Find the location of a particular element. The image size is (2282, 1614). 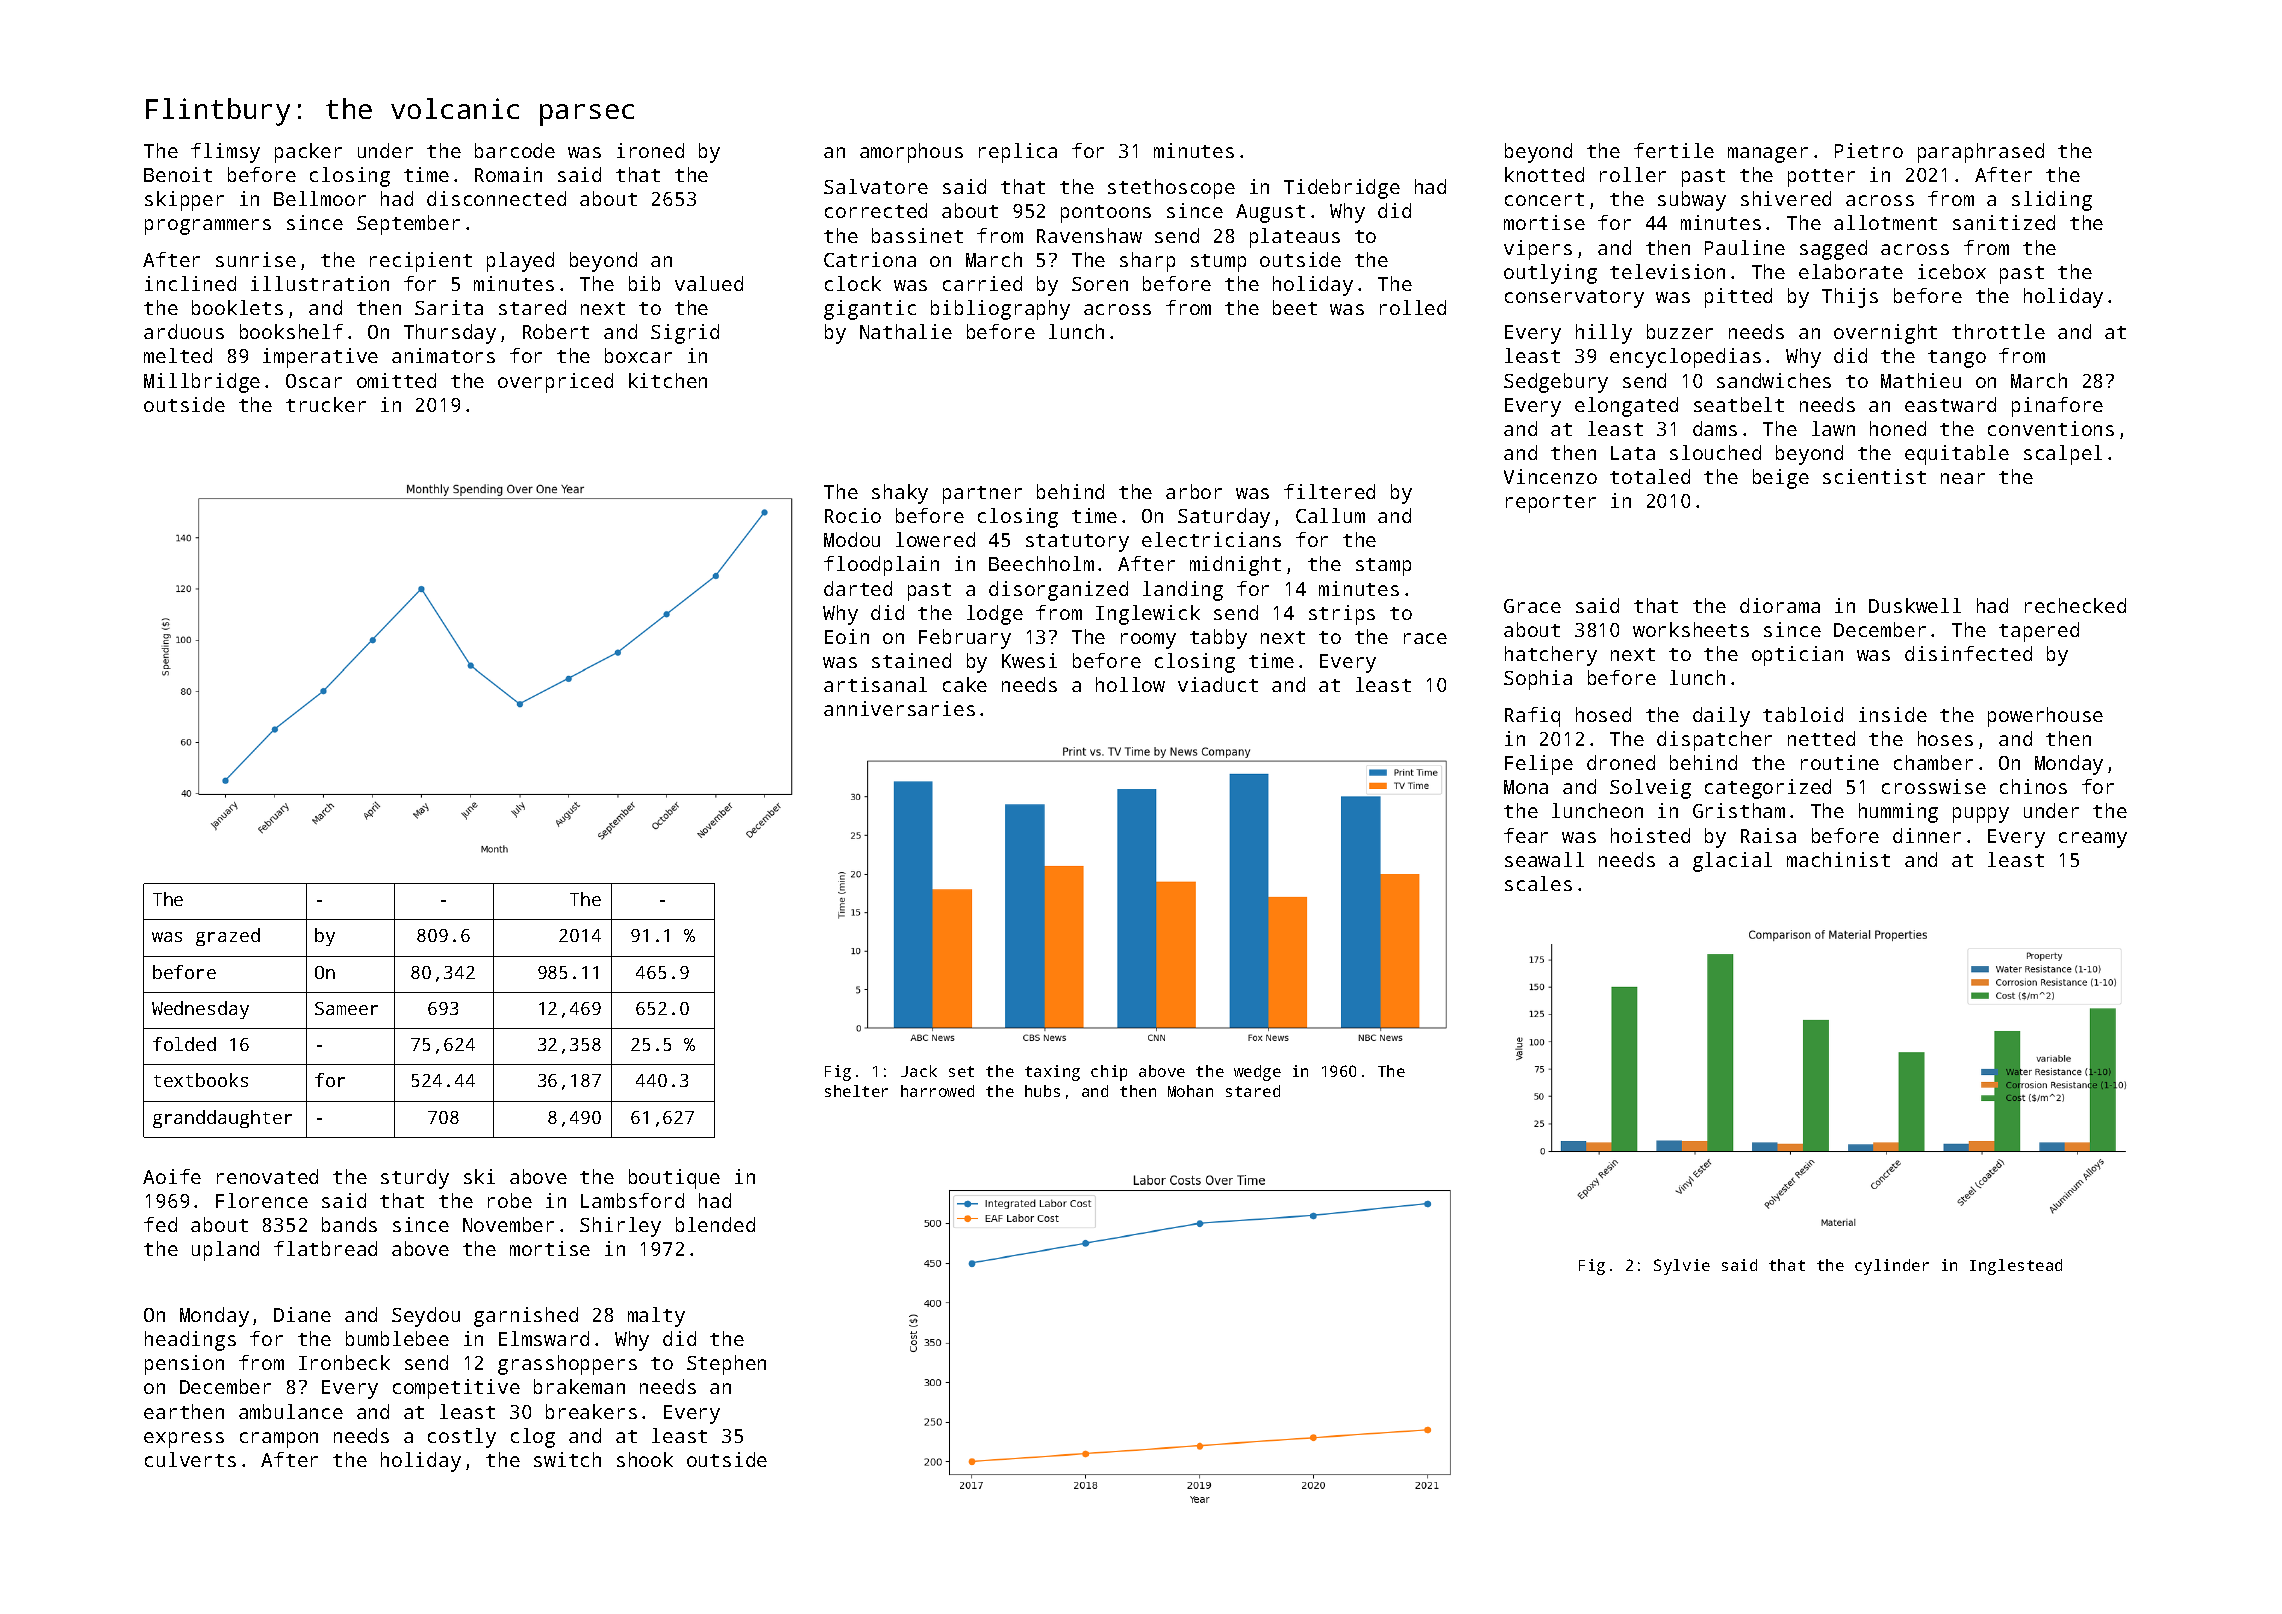

stamp is located at coordinates (1383, 567).
